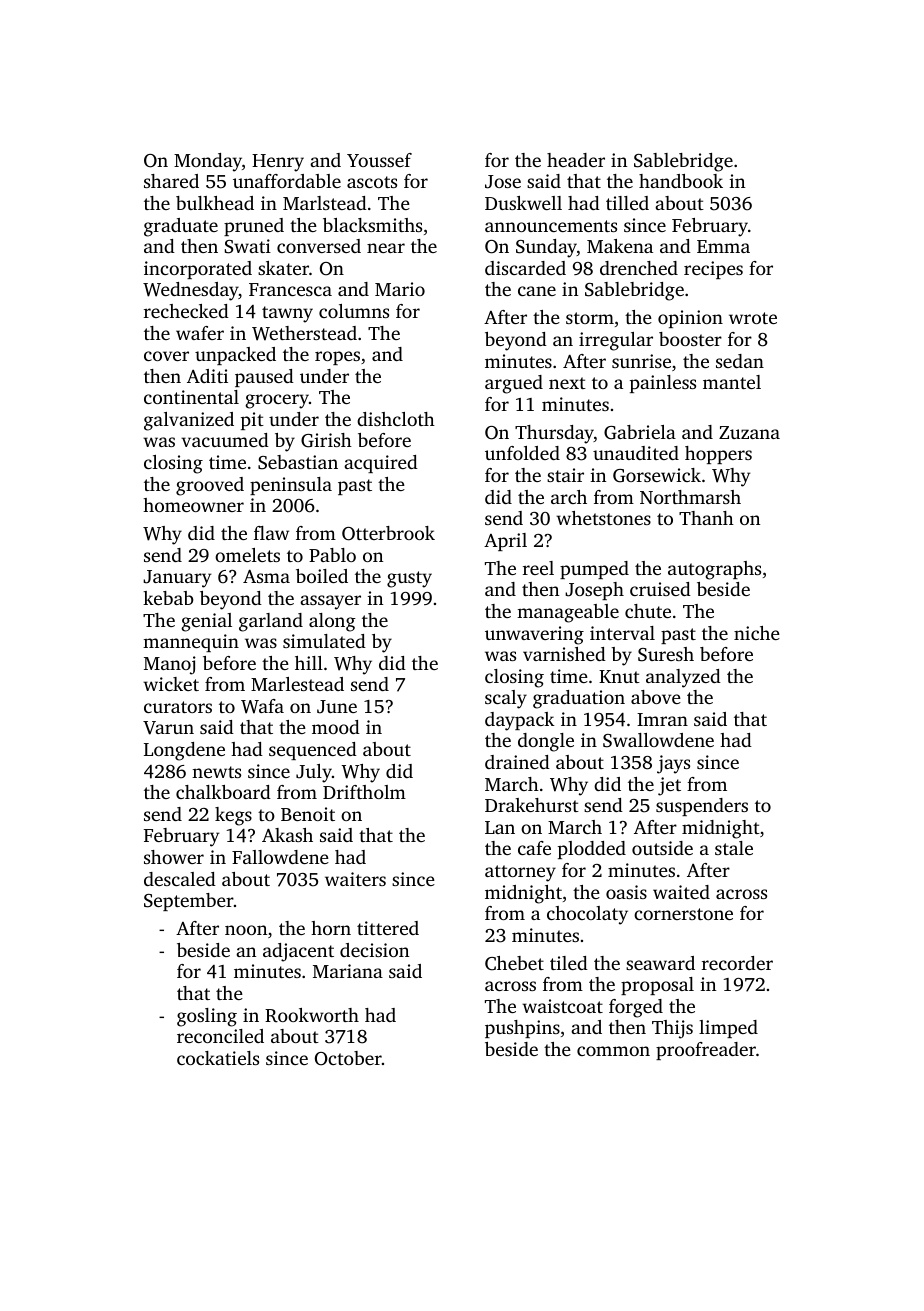 This document has height=1311, width=924. Describe the element at coordinates (386, 248) in the document. I see `near` at that location.
